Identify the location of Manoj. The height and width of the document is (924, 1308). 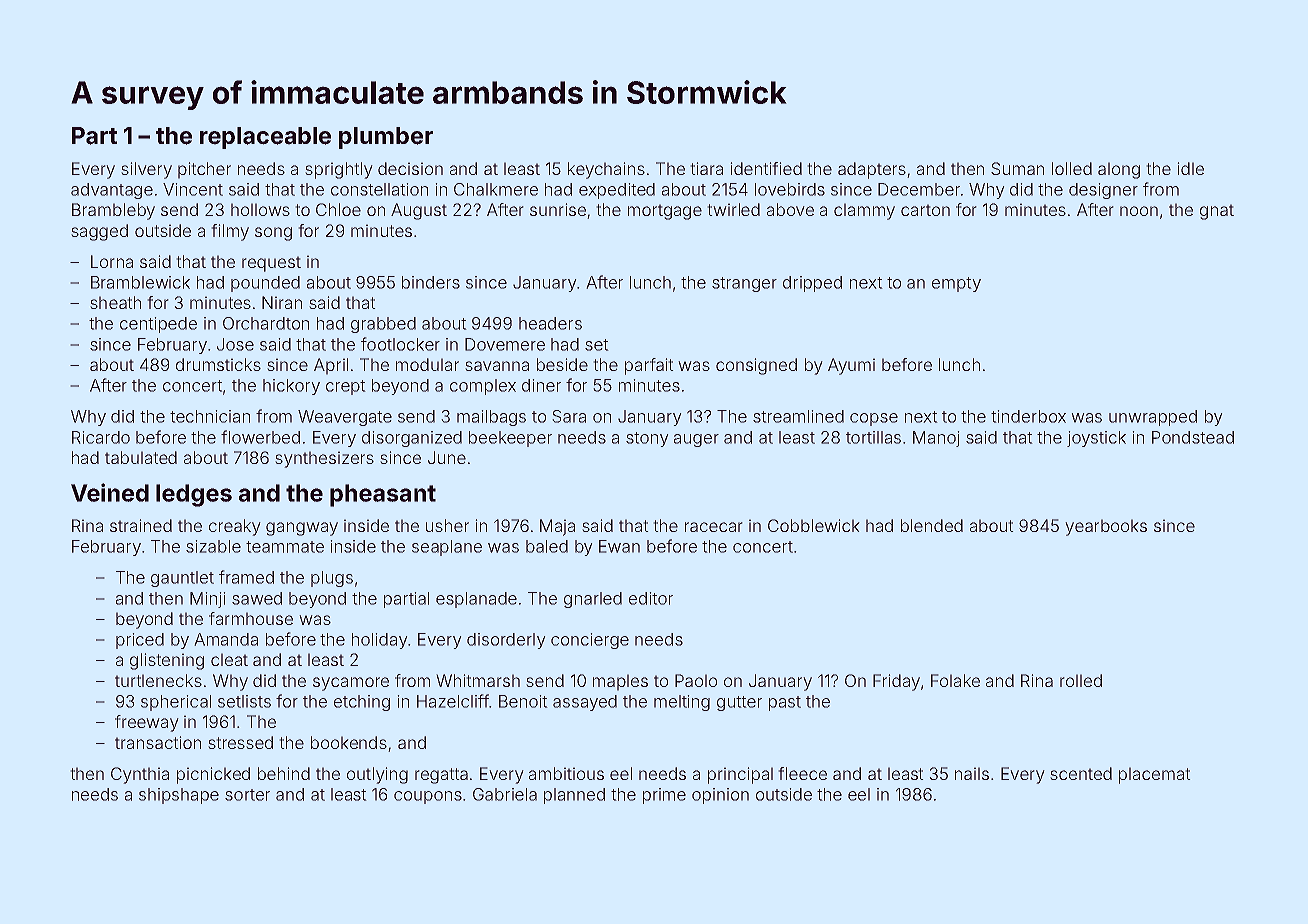
(936, 439).
